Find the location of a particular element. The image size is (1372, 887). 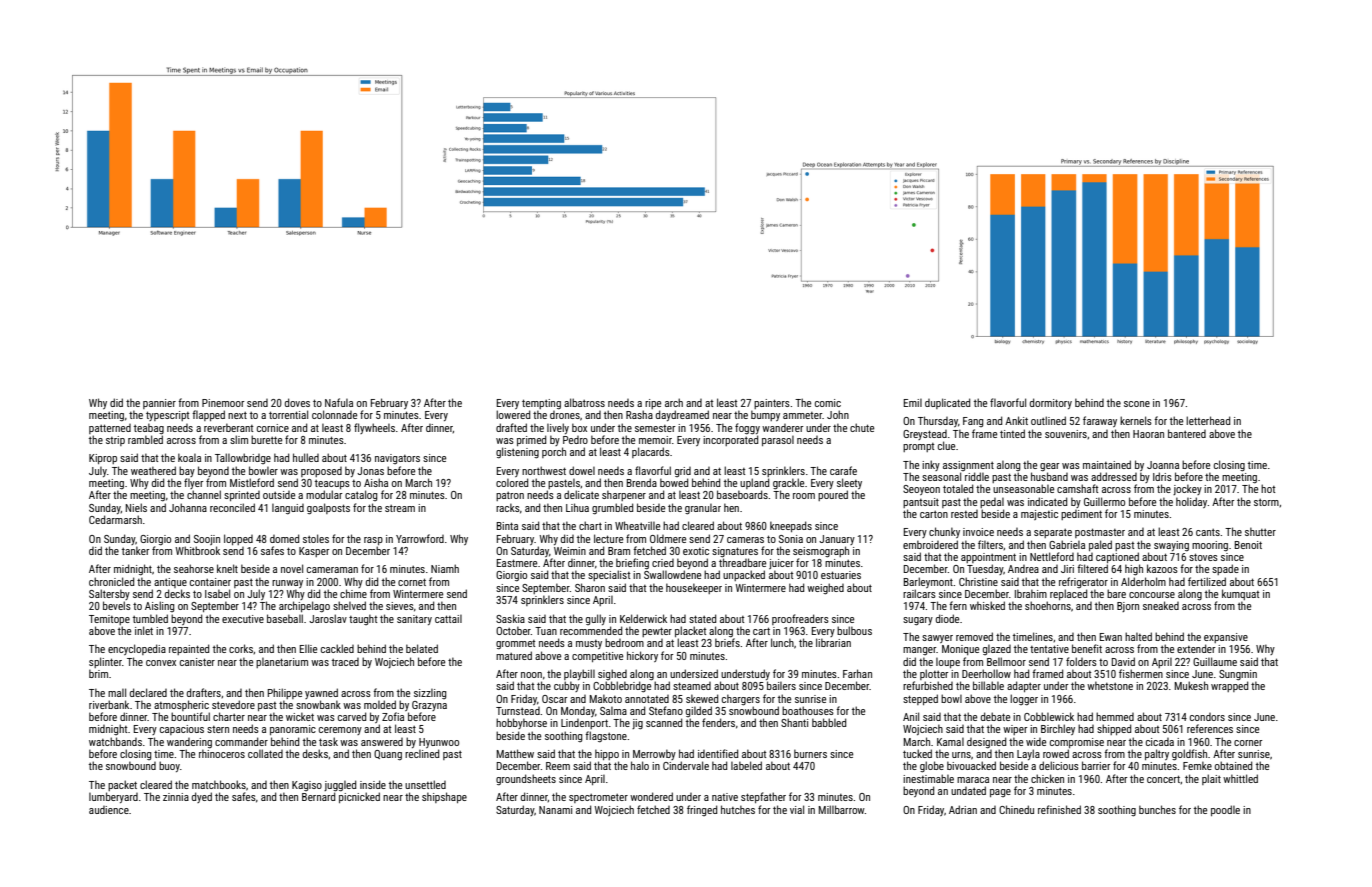

fringed is located at coordinates (702, 810).
